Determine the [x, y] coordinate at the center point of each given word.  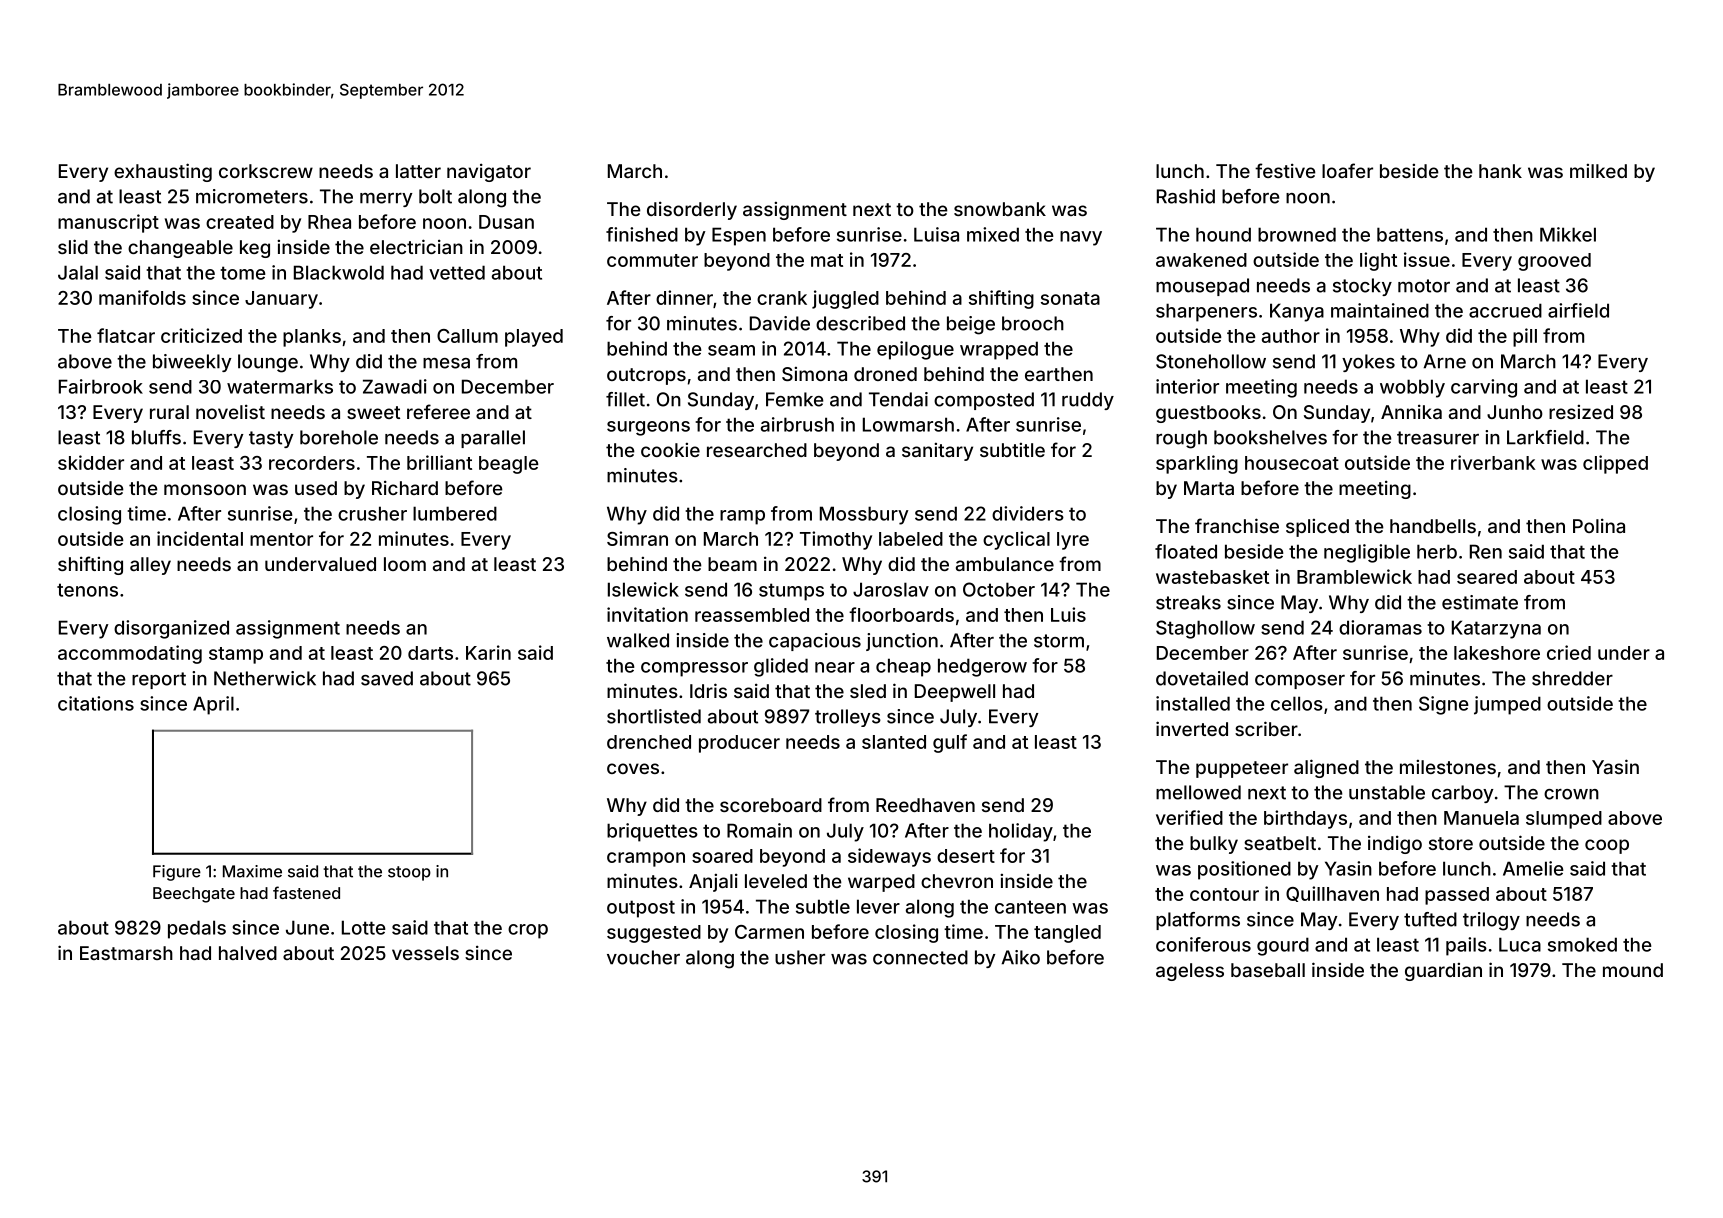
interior [1187, 386]
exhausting [163, 172]
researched [757, 450]
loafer [1347, 170]
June [307, 927]
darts [430, 653]
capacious [815, 642]
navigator [489, 173]
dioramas [1380, 627]
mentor [281, 539]
